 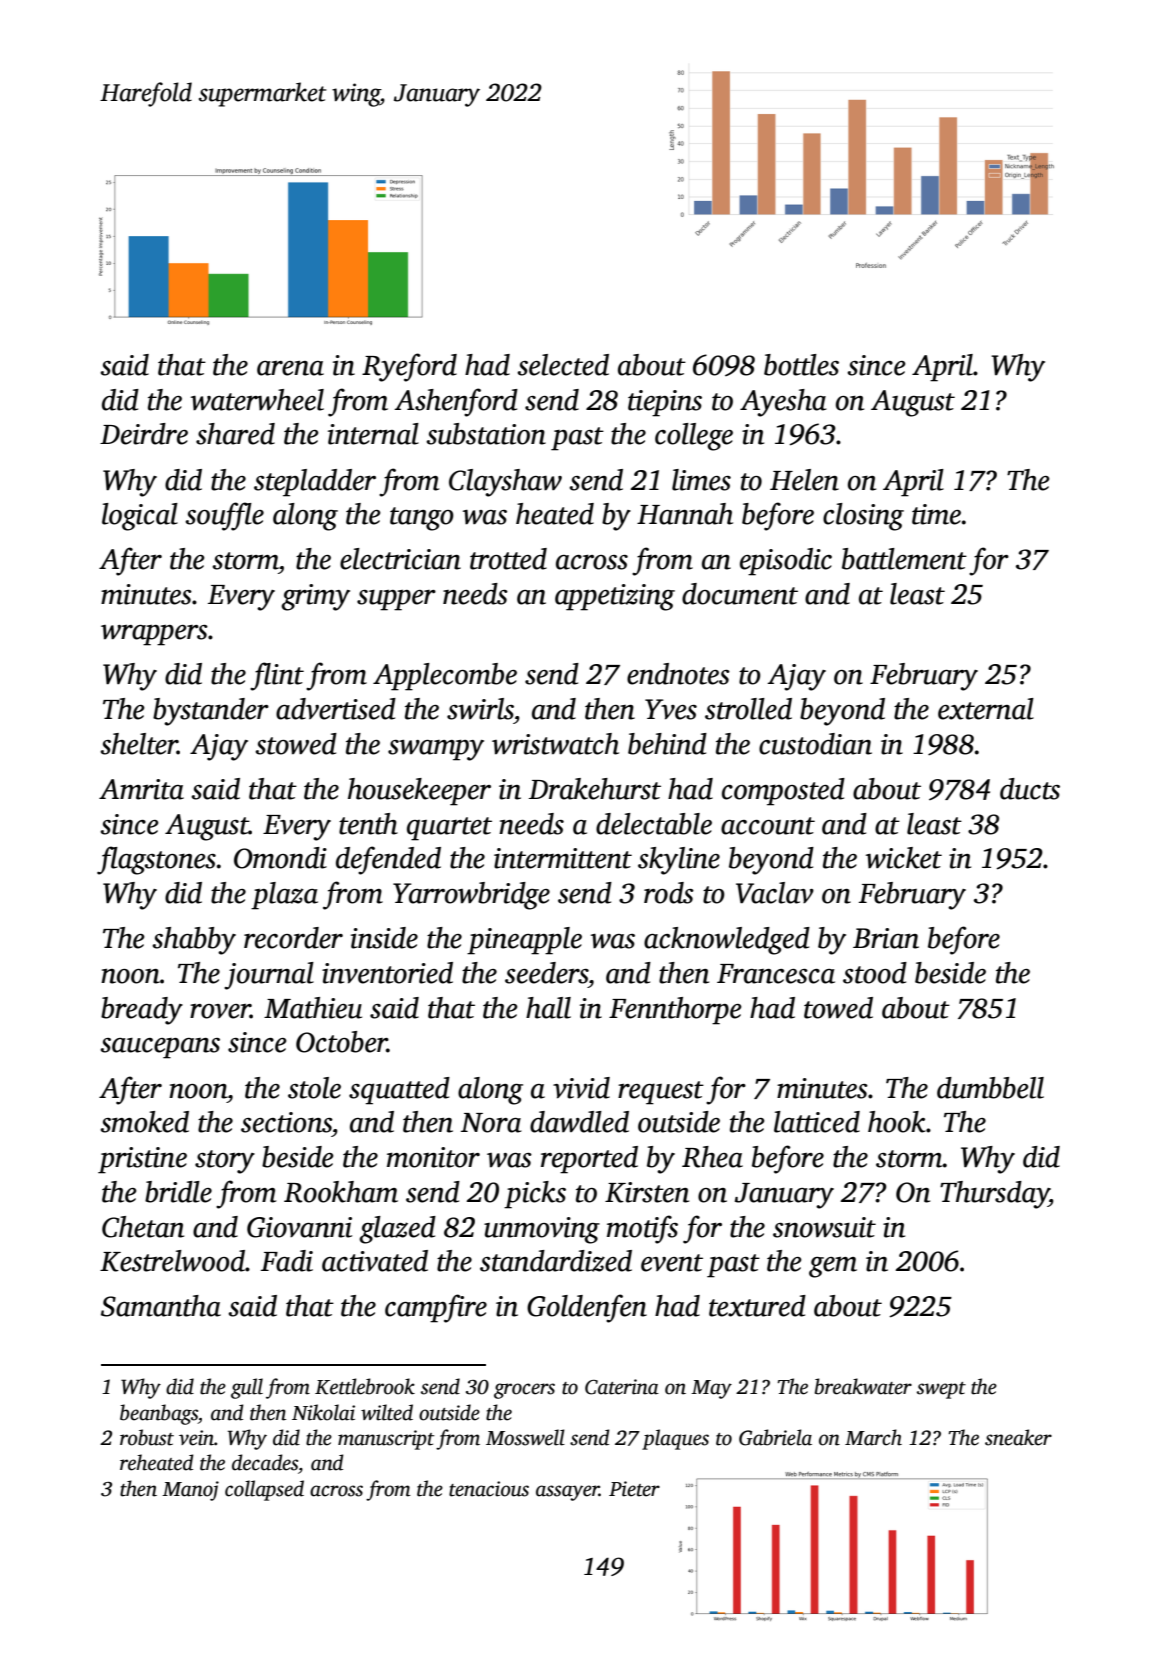 What do you see at coordinates (665, 403) in the screenshot?
I see `tiepins` at bounding box center [665, 403].
